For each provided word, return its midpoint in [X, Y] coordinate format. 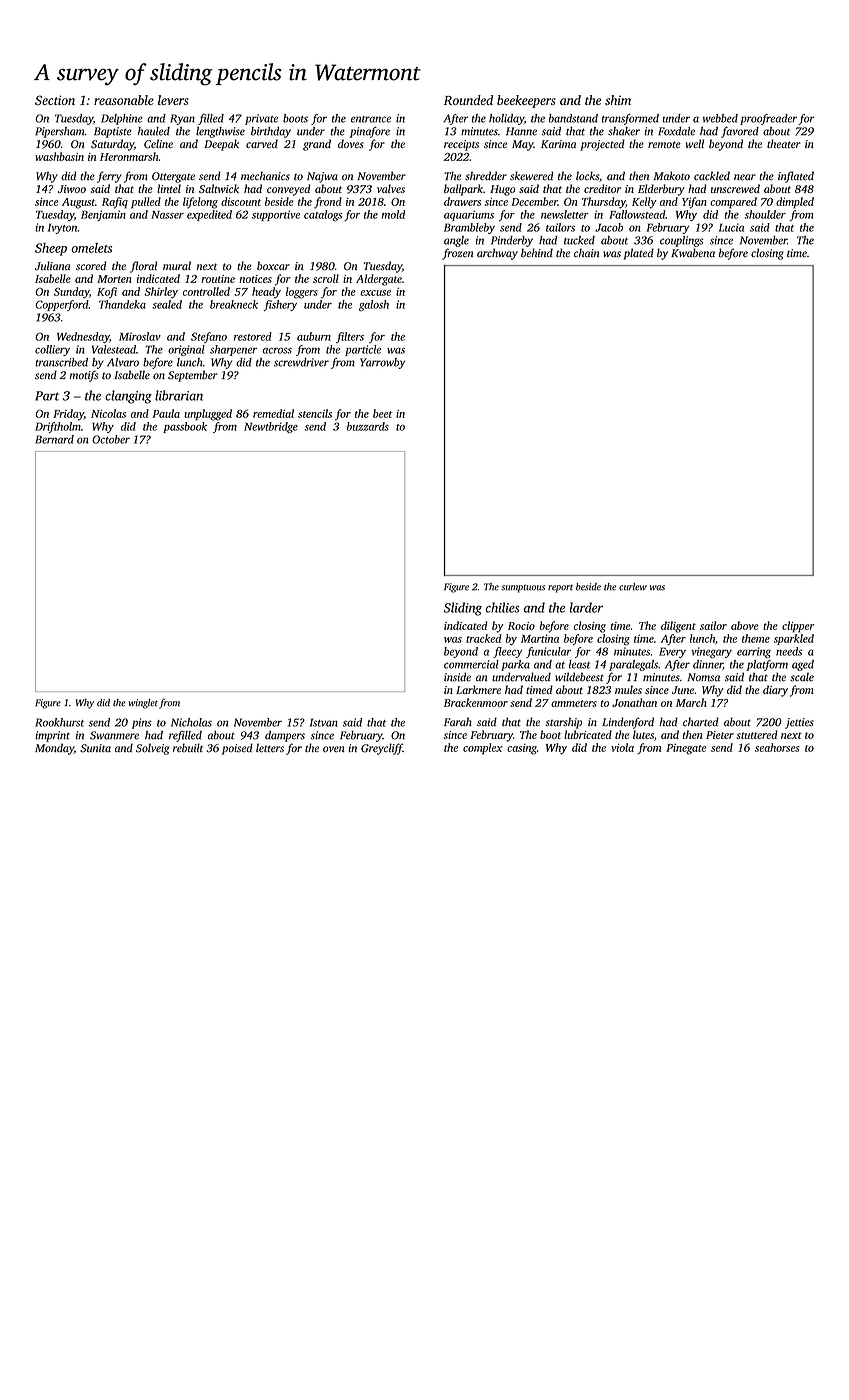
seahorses [777, 747]
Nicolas [108, 413]
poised [237, 749]
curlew [633, 587]
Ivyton [63, 228]
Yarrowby [382, 363]
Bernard [54, 439]
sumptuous [523, 589]
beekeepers [526, 101]
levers [173, 100]
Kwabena [693, 253]
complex [483, 748]
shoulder [765, 214]
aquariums [469, 215]
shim [618, 100]
